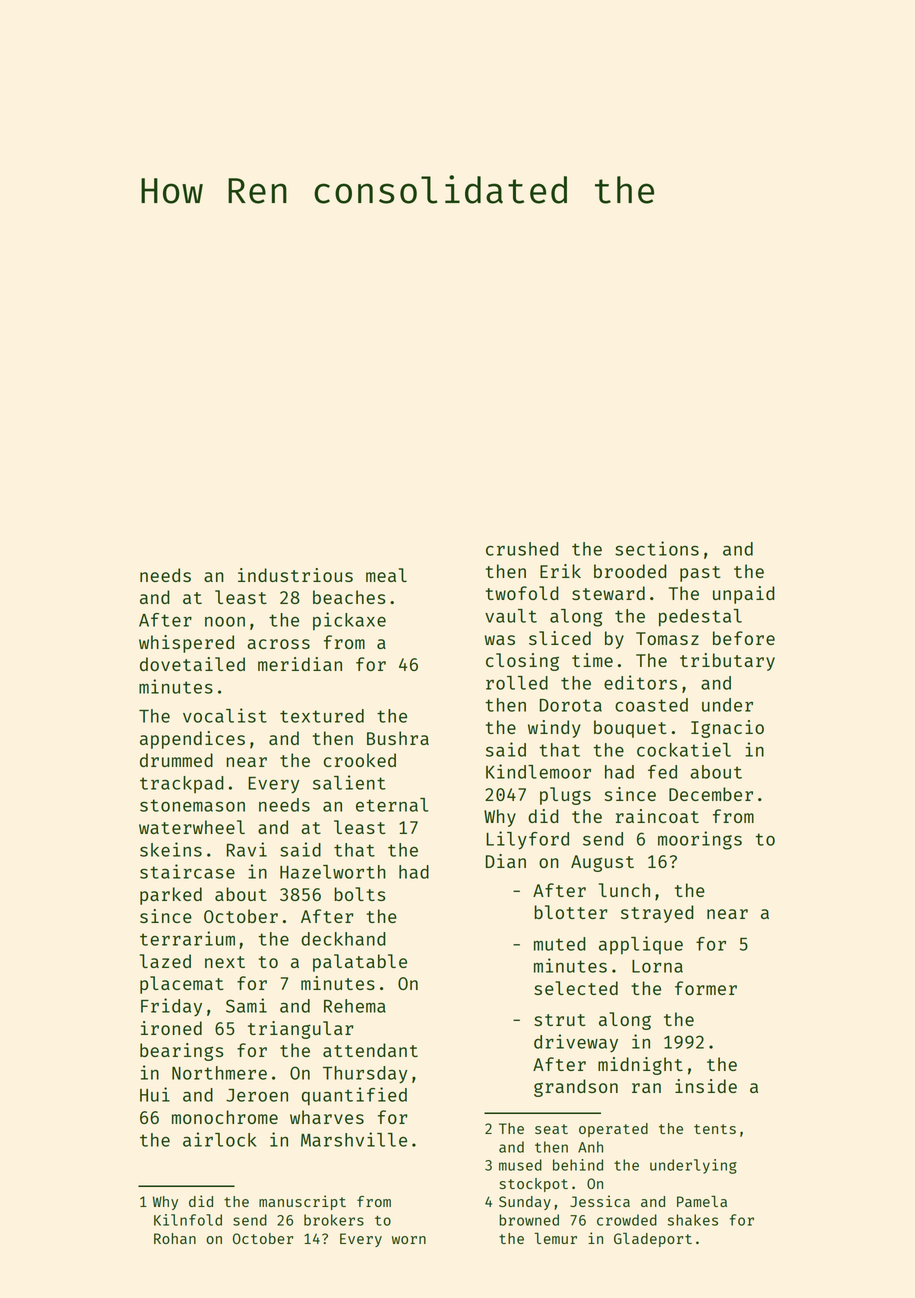 The width and height of the document is (915, 1298). What do you see at coordinates (744, 638) in the document?
I see `before` at bounding box center [744, 638].
